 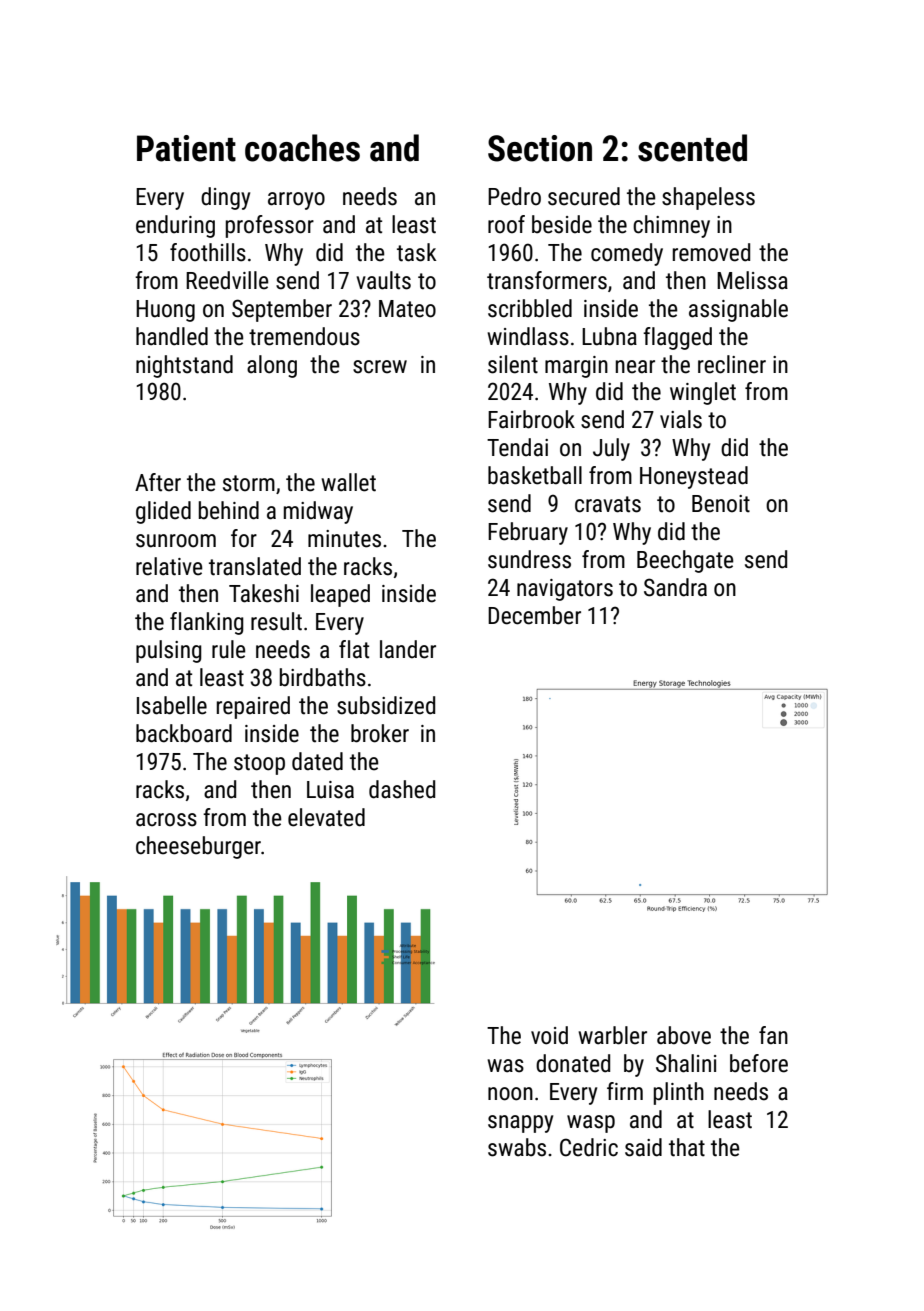 I want to click on wallet, so click(x=348, y=482).
